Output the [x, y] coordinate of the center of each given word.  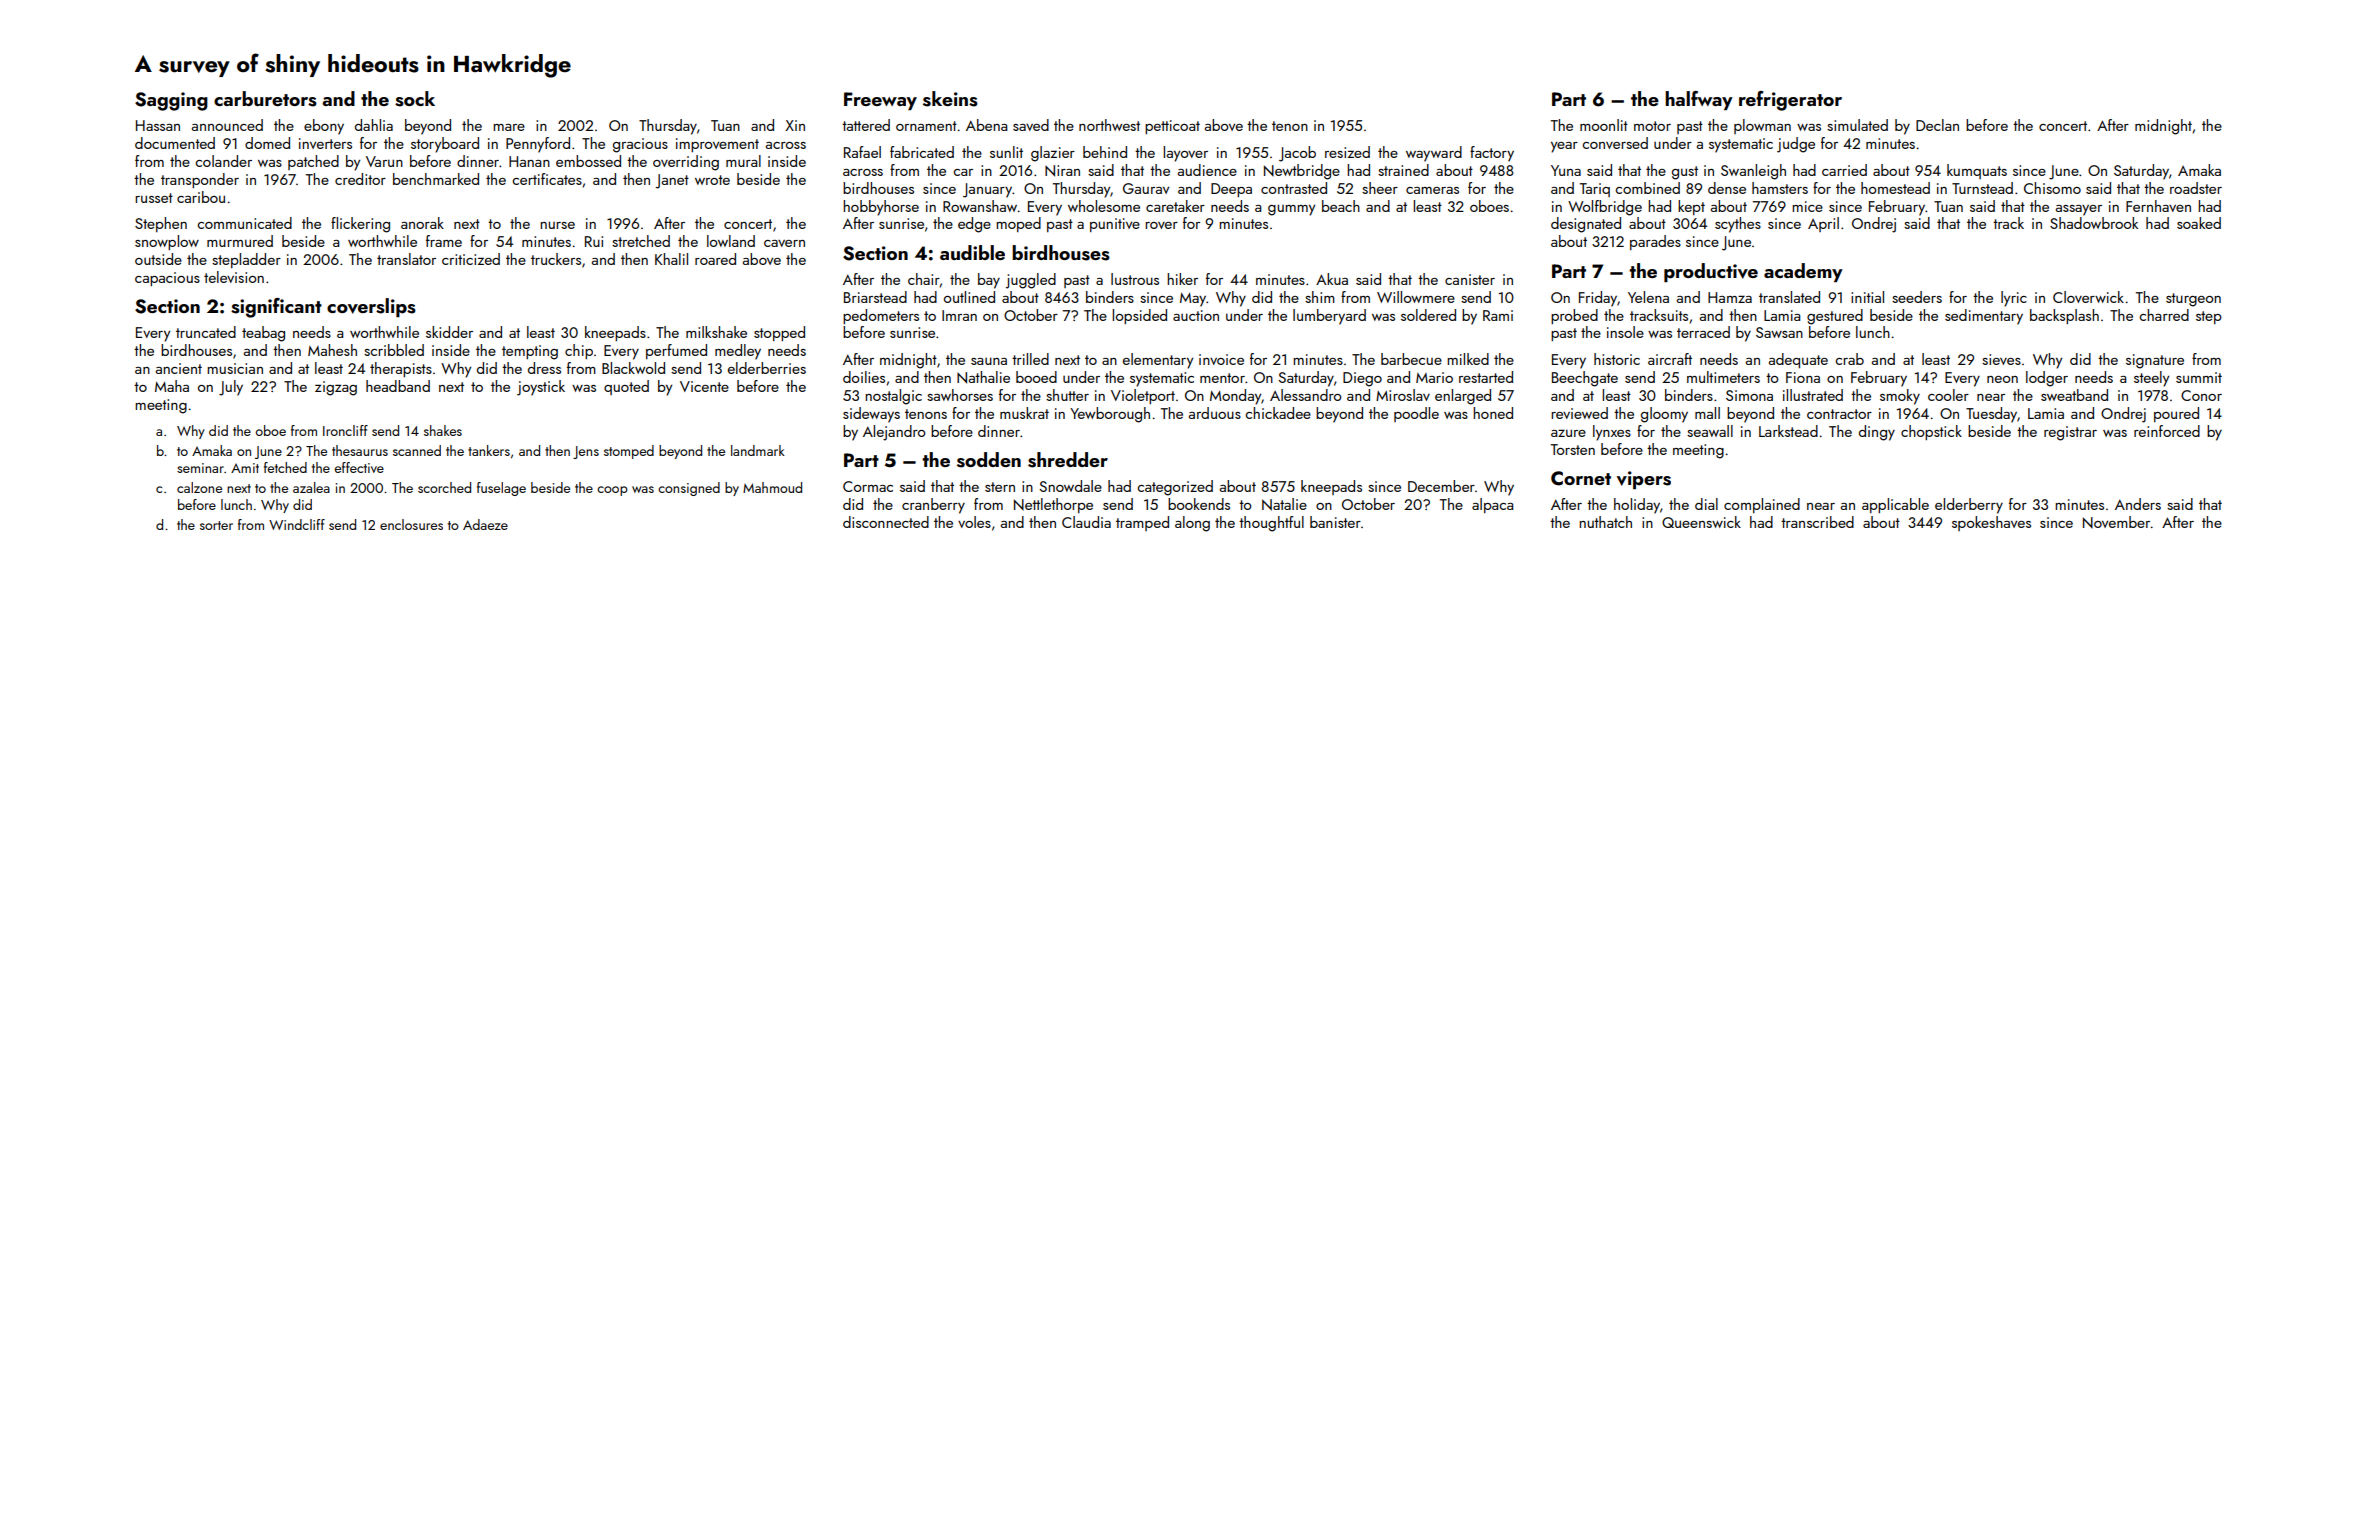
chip [579, 351]
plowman [1762, 126]
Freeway [880, 101]
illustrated [1813, 395]
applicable [1895, 505]
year [1564, 147]
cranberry [933, 506]
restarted [1486, 377]
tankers [489, 450]
